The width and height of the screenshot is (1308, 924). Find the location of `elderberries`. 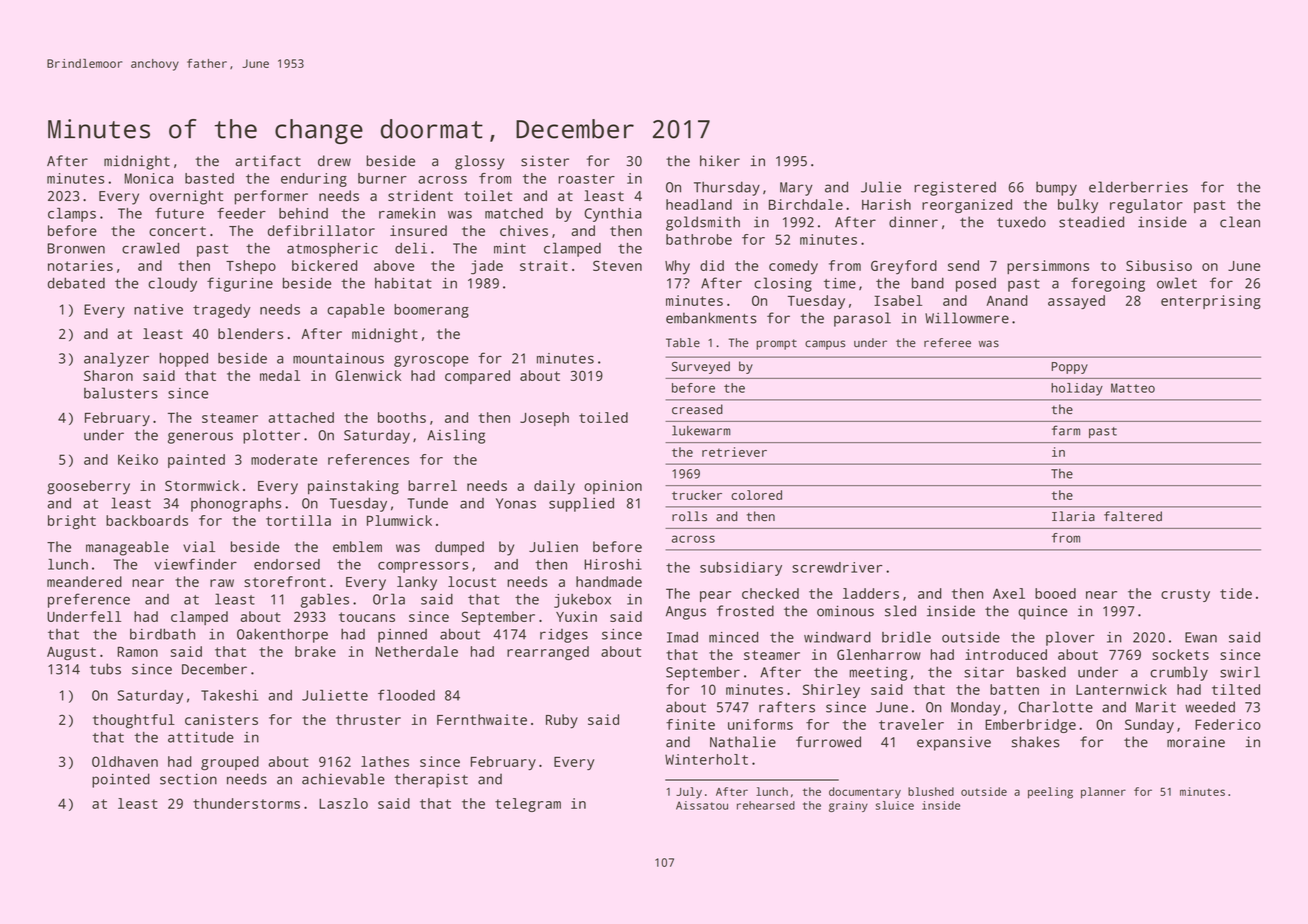

elderberries is located at coordinates (1138, 187).
